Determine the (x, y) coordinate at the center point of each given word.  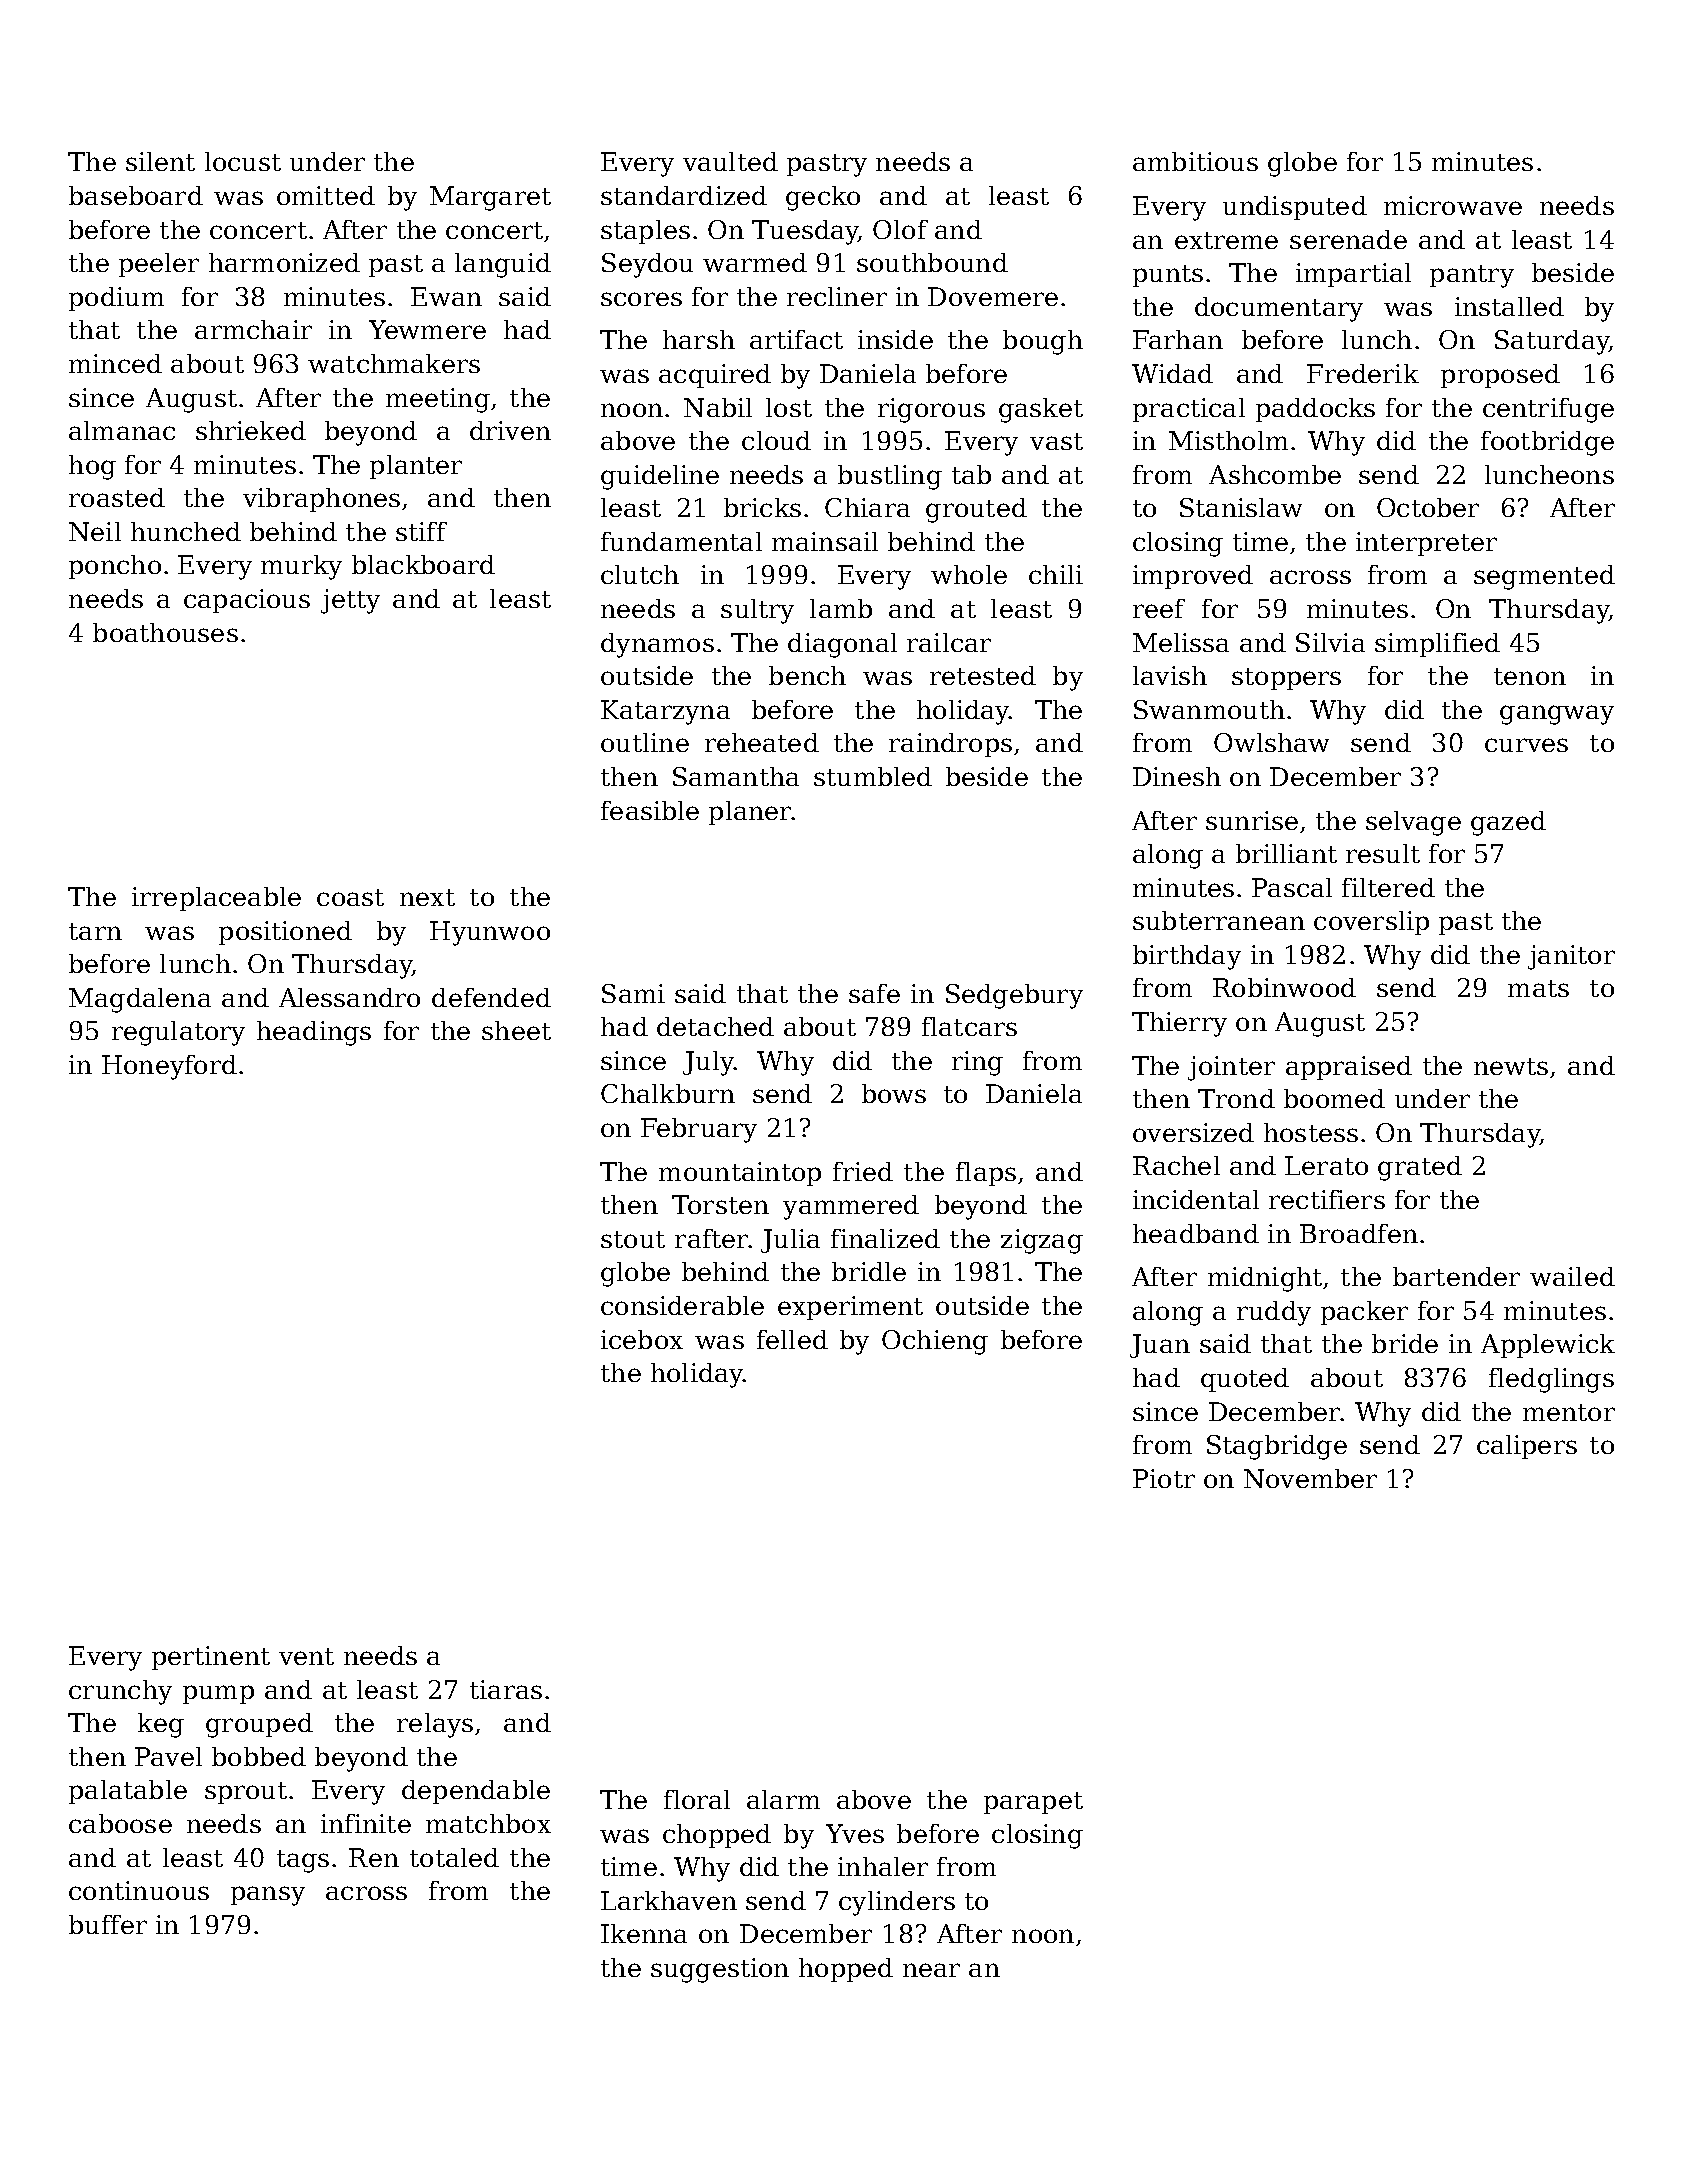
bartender (1456, 1276)
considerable (682, 1305)
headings (314, 1033)
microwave (1453, 205)
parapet (1033, 1803)
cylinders (897, 1903)
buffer (108, 1924)
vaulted (730, 161)
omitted (326, 195)
